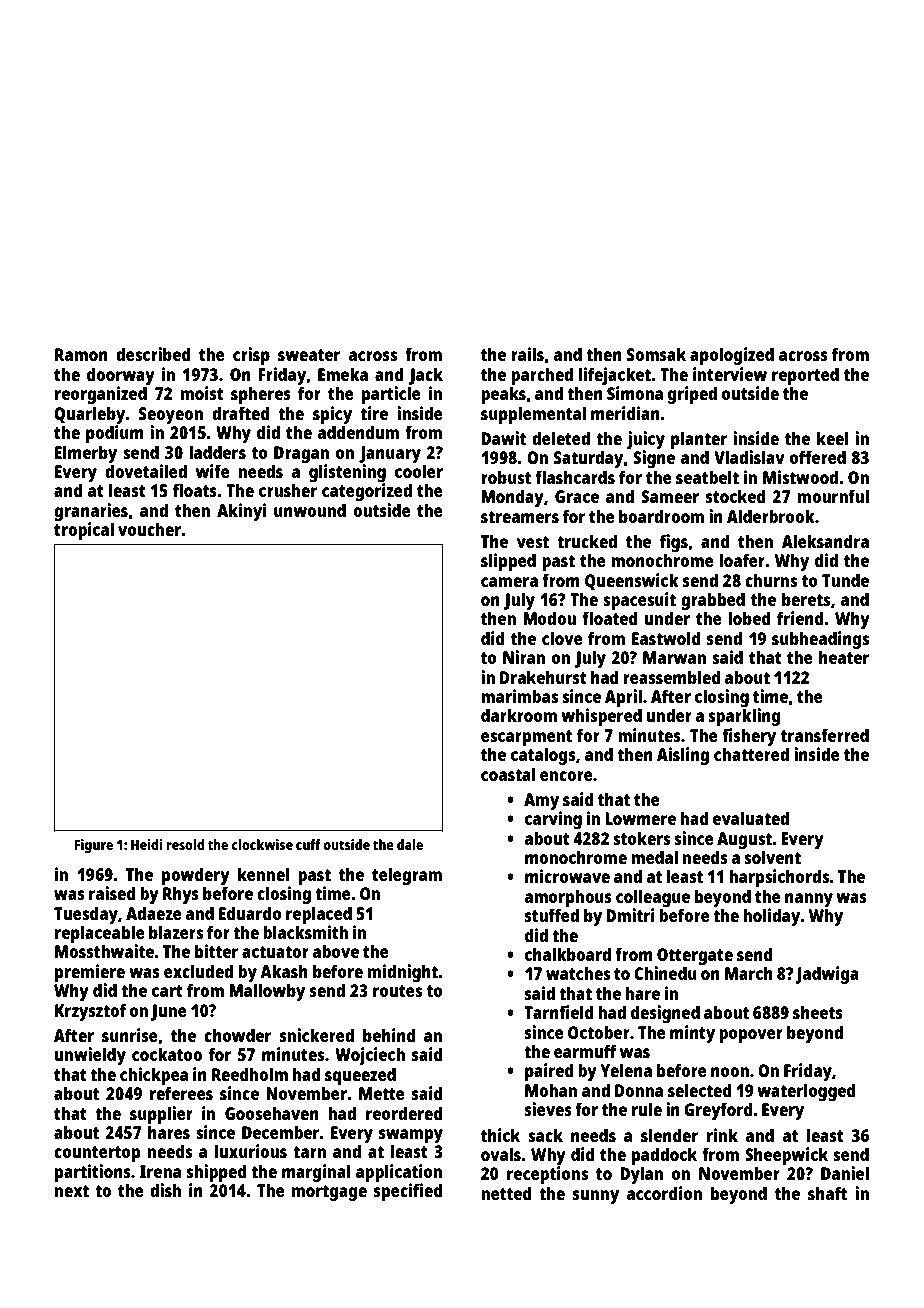 The width and height of the document is (924, 1308). I want to click on next, so click(72, 1191).
